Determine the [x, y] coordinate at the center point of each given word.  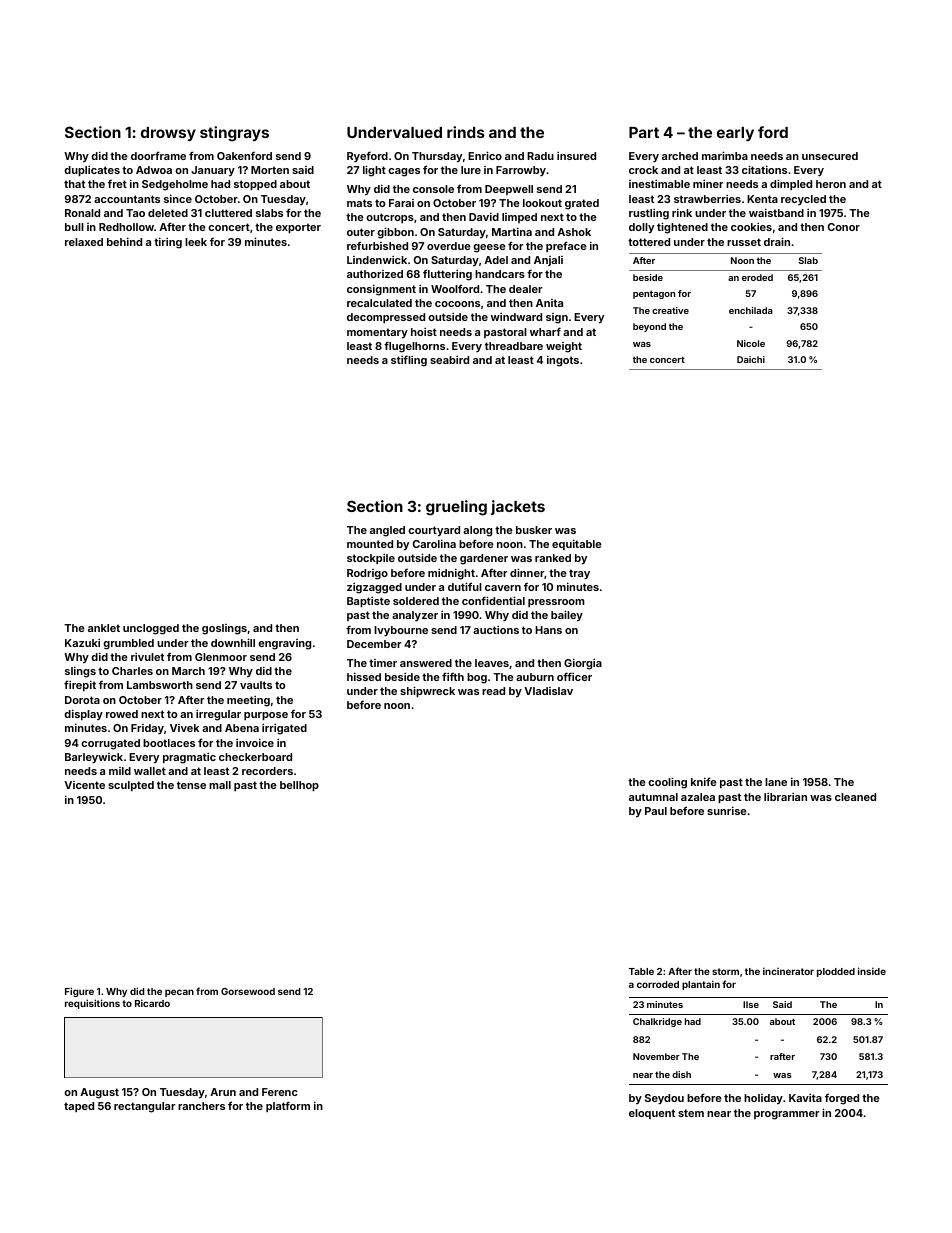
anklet [104, 628]
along [477, 531]
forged [842, 1099]
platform [288, 1106]
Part [644, 132]
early [735, 134]
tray [579, 574]
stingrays [234, 134]
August [99, 1093]
